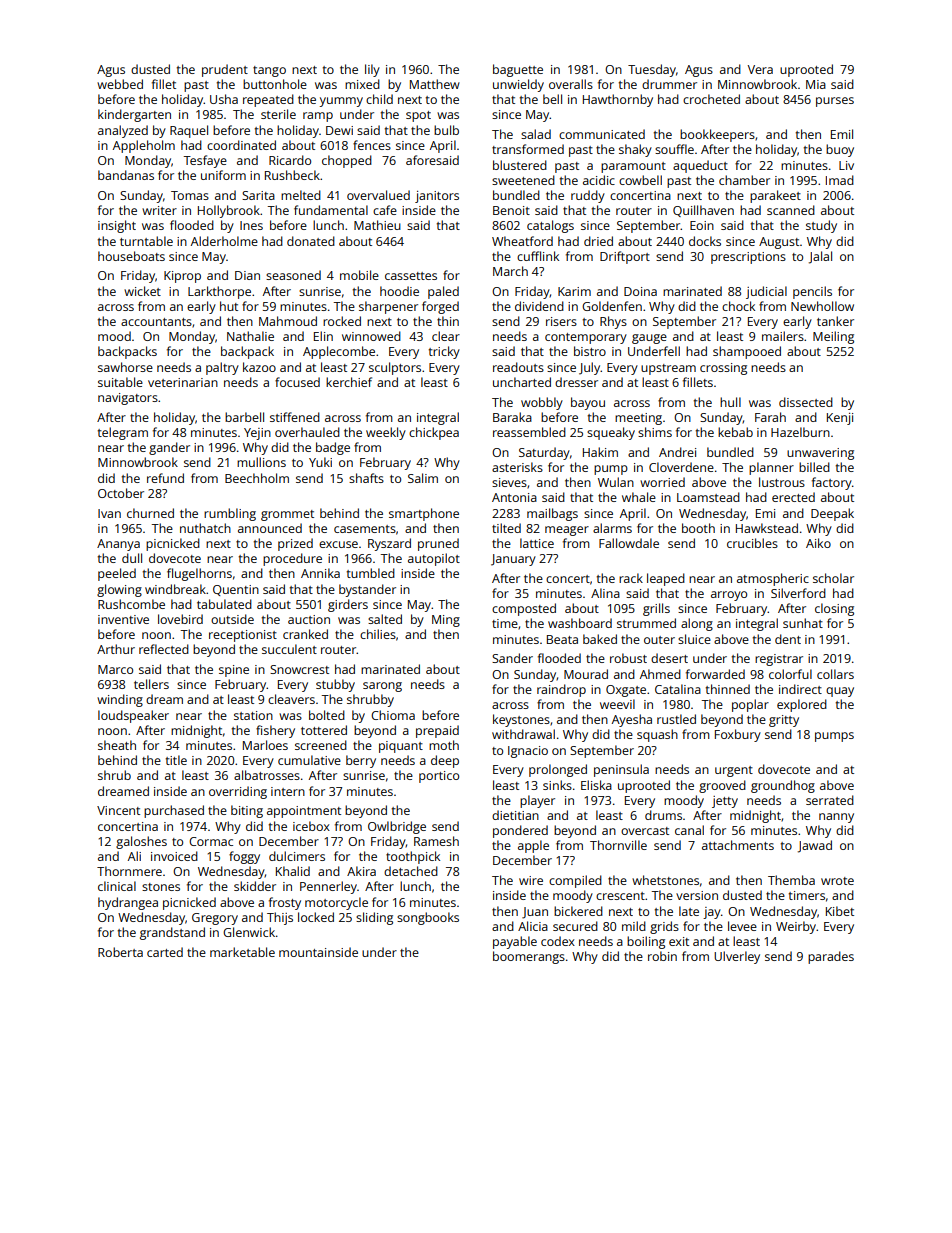 The height and width of the screenshot is (1233, 952). What do you see at coordinates (117, 226) in the screenshot?
I see `insight` at bounding box center [117, 226].
